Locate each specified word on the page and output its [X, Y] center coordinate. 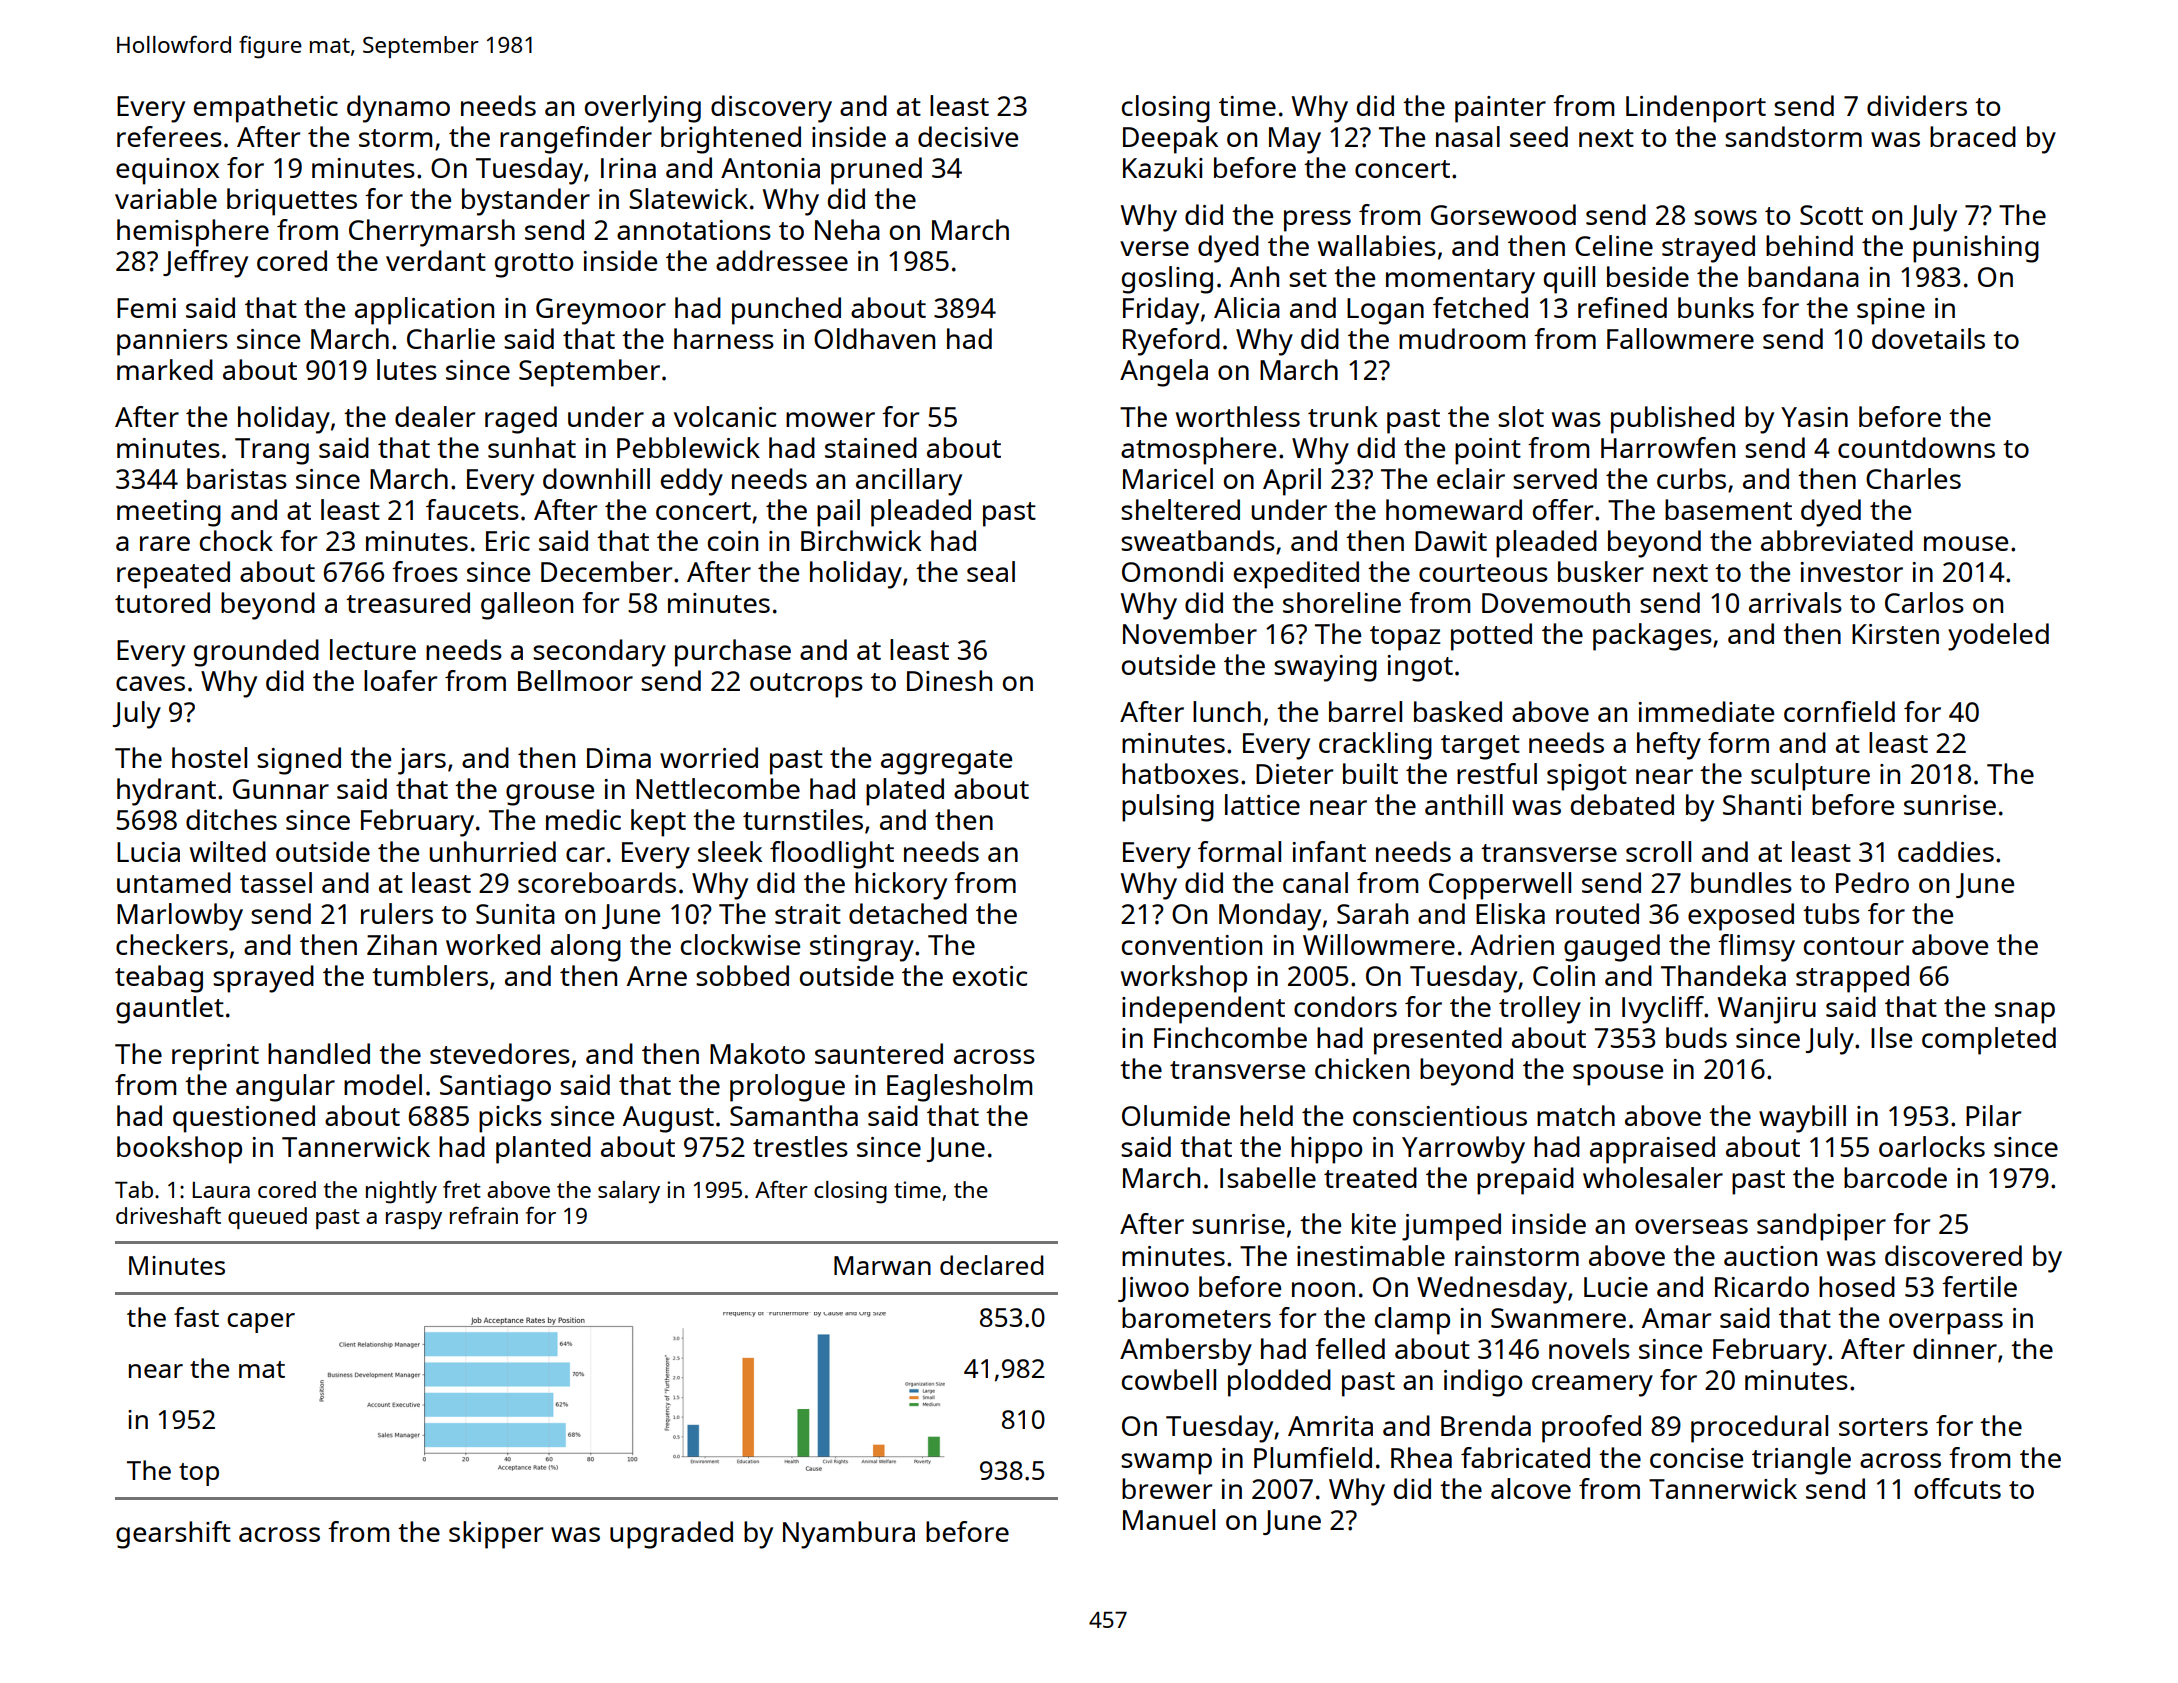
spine [1891, 311]
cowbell [1169, 1379]
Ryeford [1171, 342]
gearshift [173, 1535]
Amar [1676, 1318]
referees [169, 136]
